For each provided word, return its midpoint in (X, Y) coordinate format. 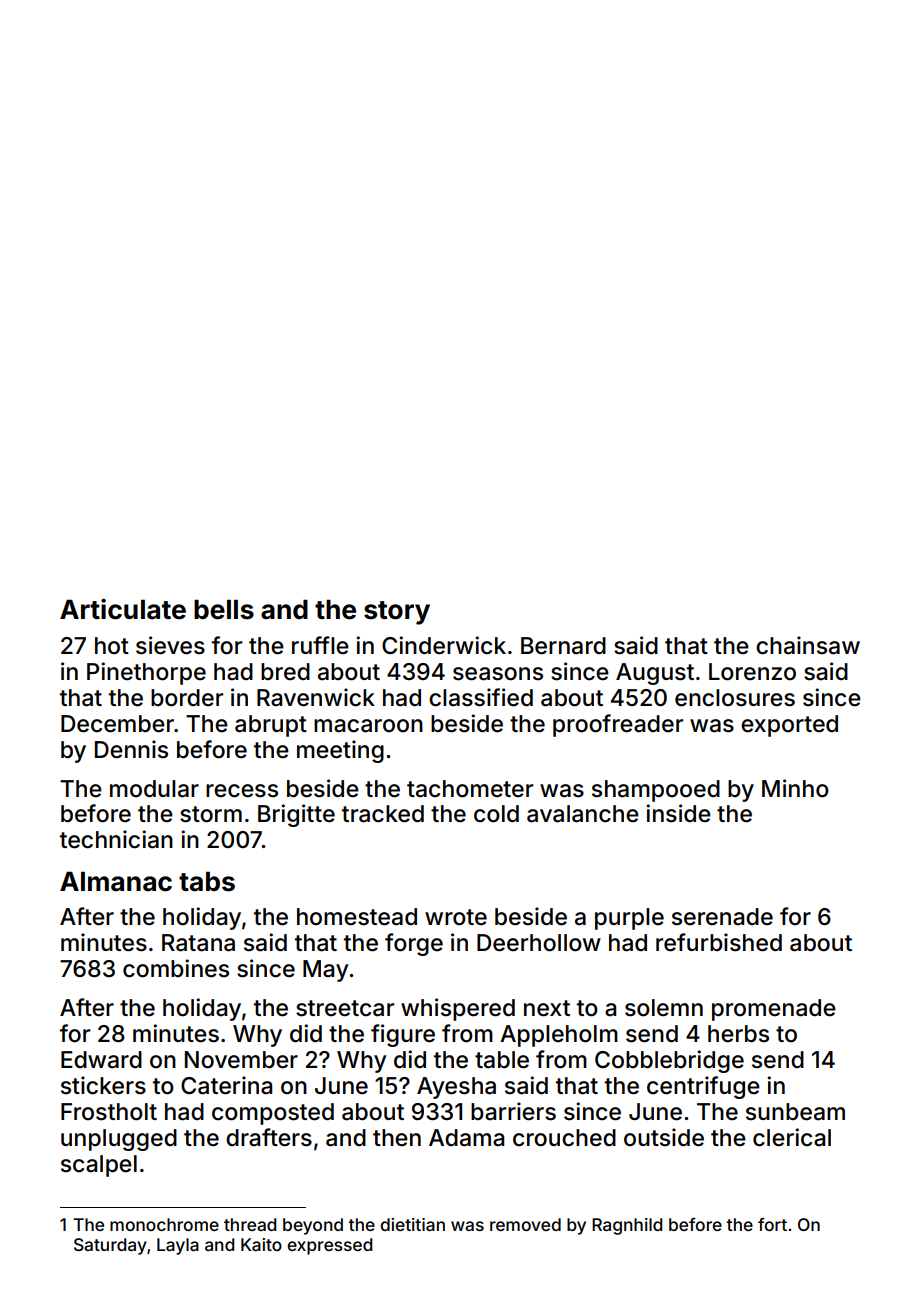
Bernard (563, 646)
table (502, 1060)
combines (176, 968)
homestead (357, 917)
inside (678, 813)
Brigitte (296, 815)
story (397, 613)
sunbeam (795, 1112)
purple (629, 919)
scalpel (99, 1166)
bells (224, 609)
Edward (101, 1060)
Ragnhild (627, 1226)
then (397, 1138)
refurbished (719, 942)
